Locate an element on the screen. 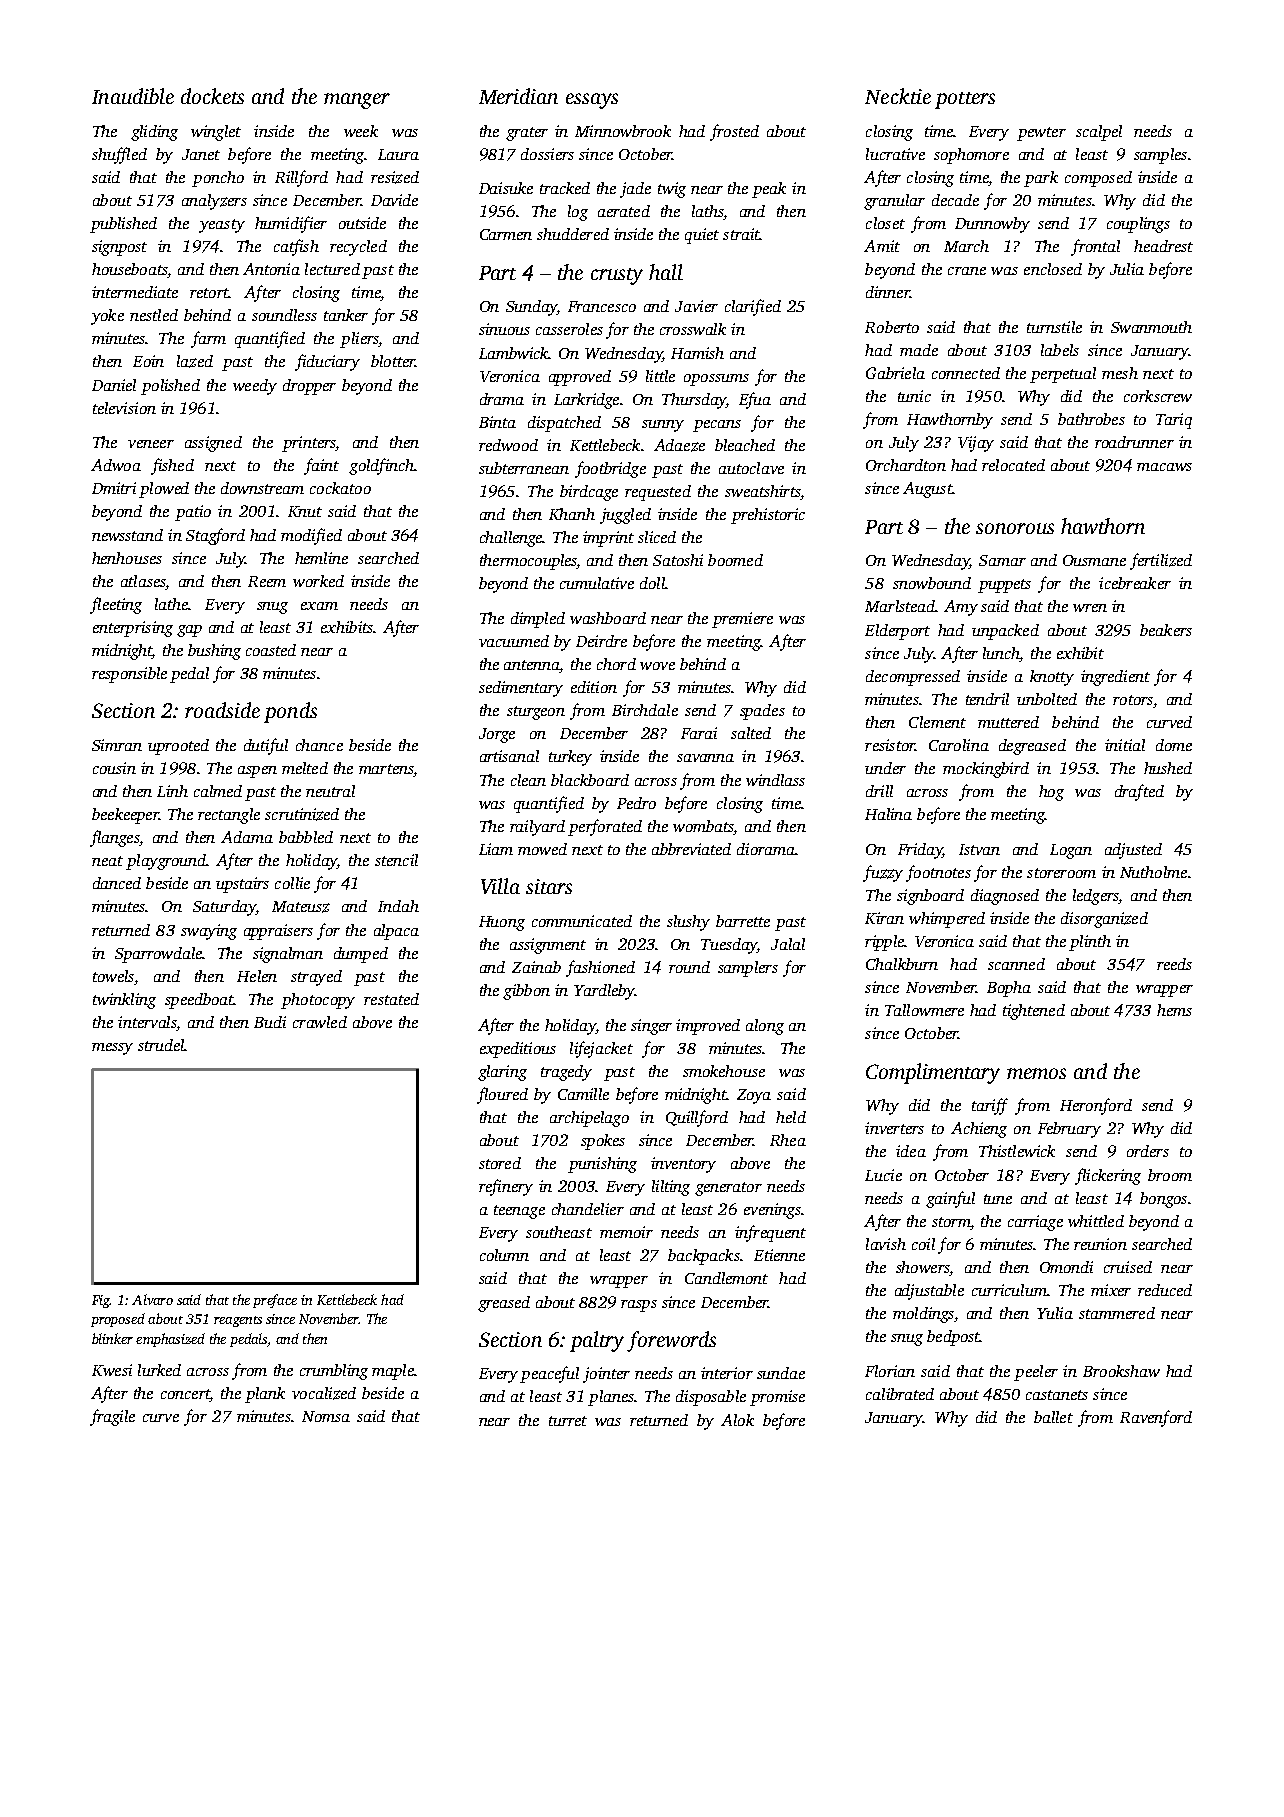 The height and width of the screenshot is (1817, 1284). Liam is located at coordinates (496, 849).
